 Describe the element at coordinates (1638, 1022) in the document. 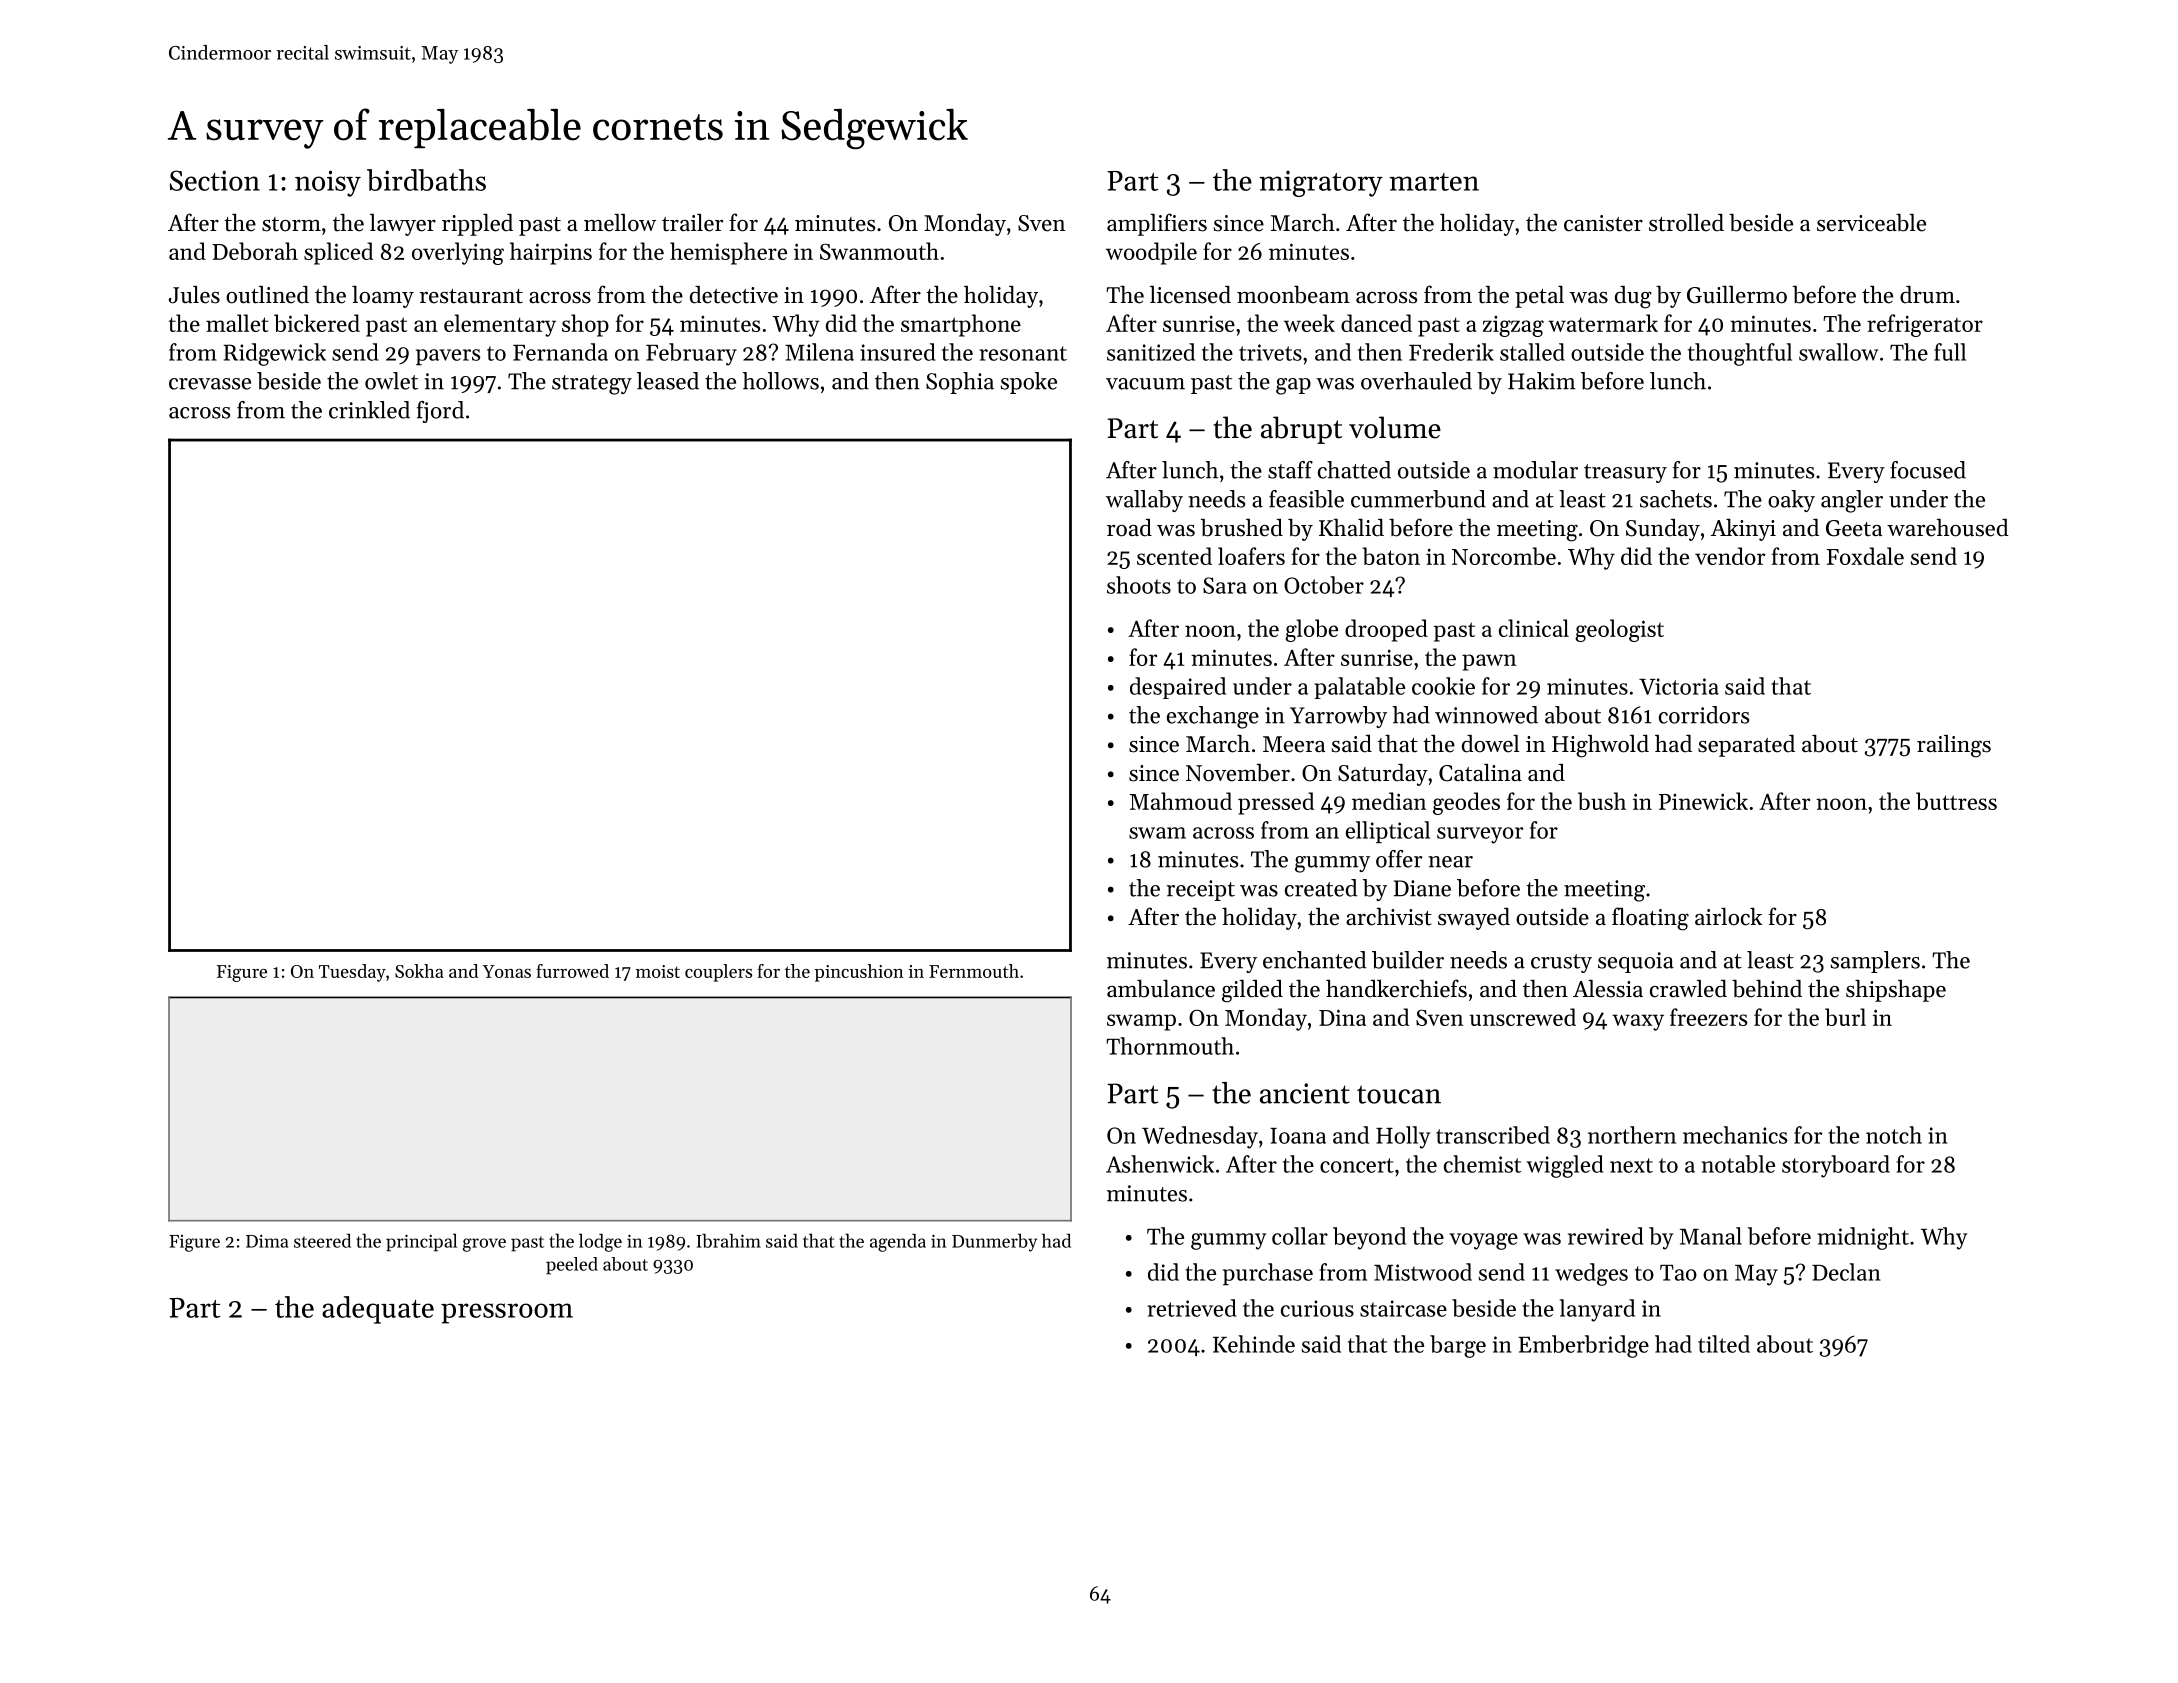

I see `waxy` at that location.
